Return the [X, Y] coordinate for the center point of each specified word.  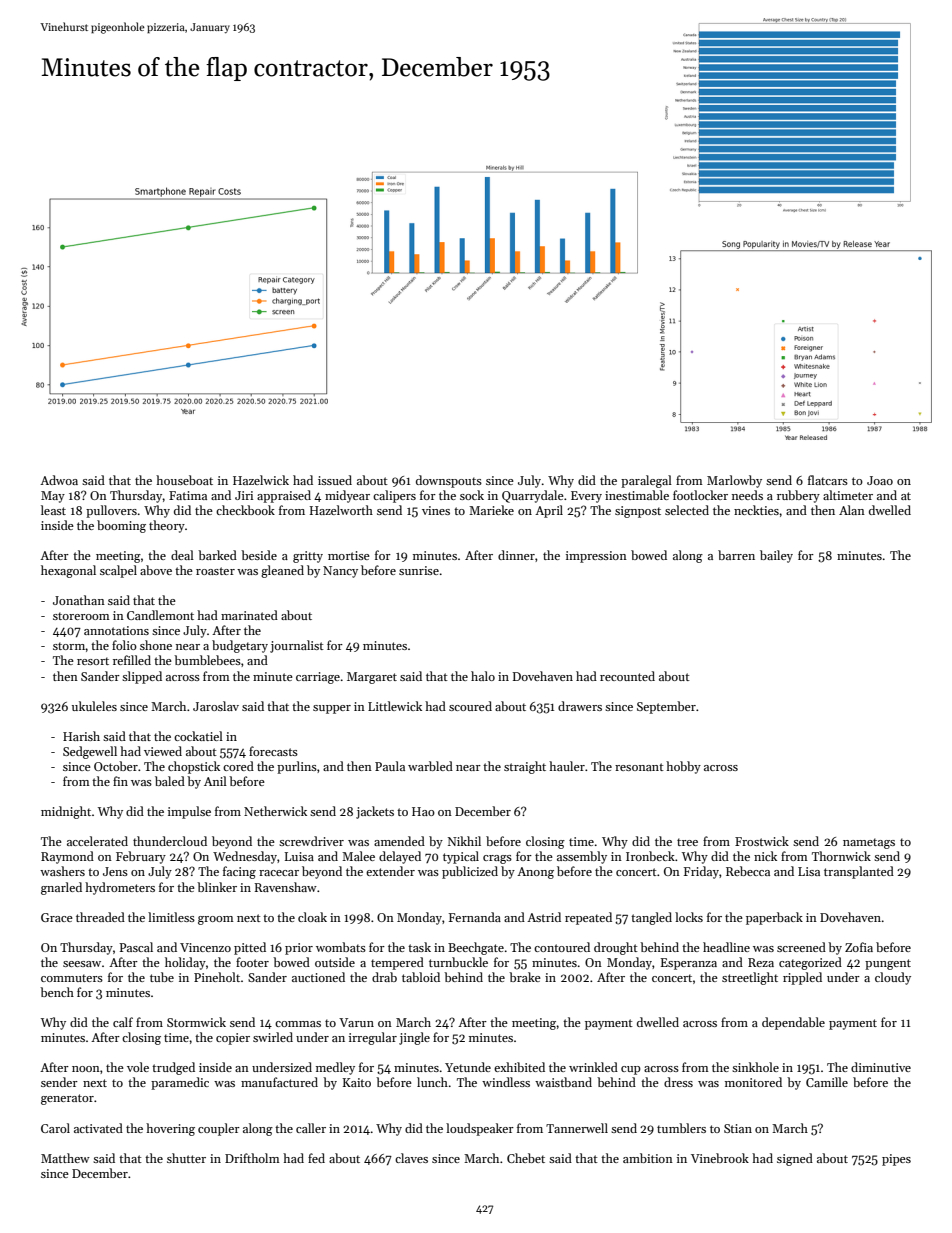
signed [795, 1159]
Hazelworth [341, 510]
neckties [756, 510]
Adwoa [59, 480]
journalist [297, 646]
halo [483, 676]
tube [162, 977]
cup [631, 1070]
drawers [580, 706]
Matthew [65, 1158]
